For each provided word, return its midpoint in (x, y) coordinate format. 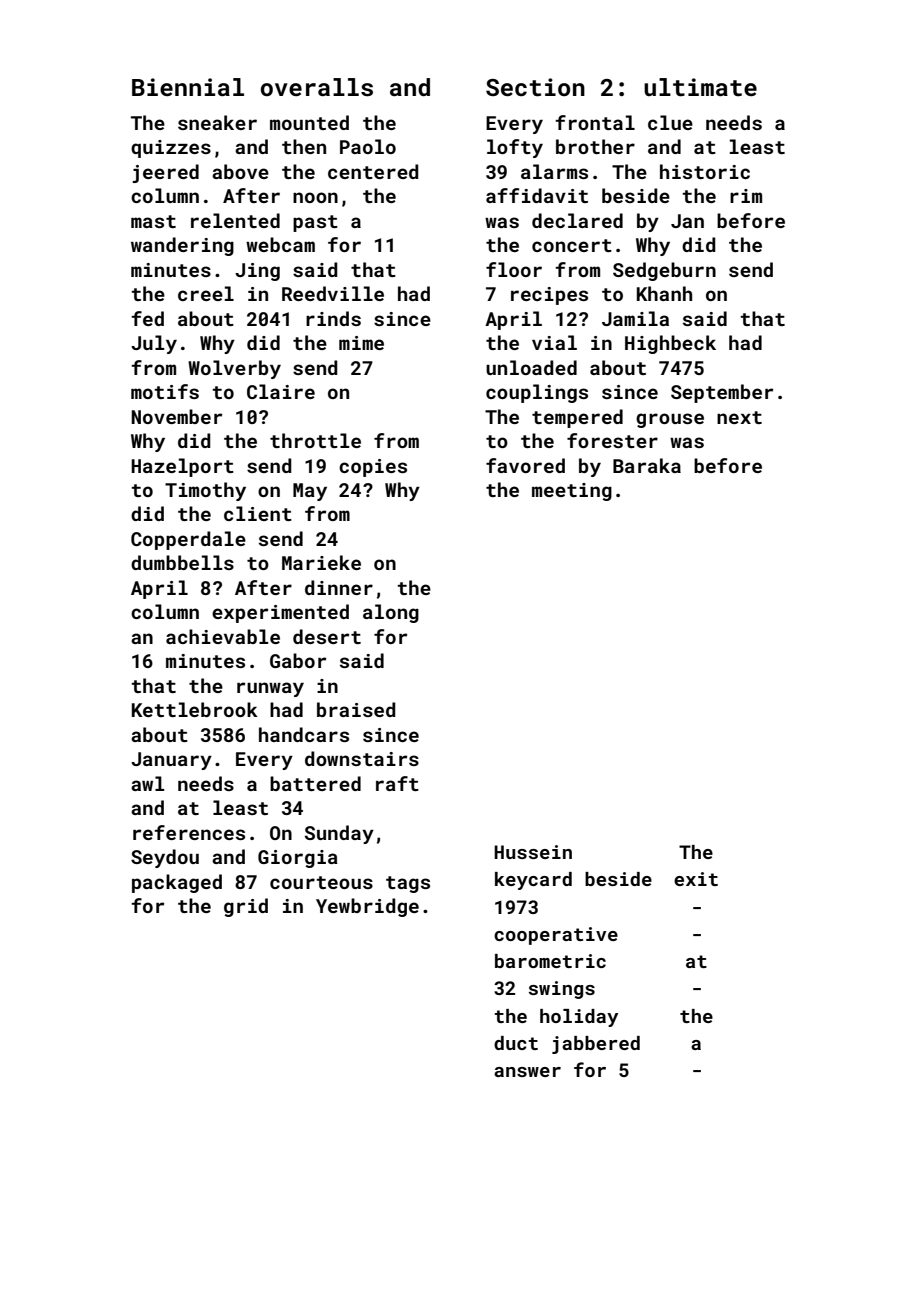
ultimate (700, 87)
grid (246, 907)
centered (373, 171)
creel (206, 293)
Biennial (188, 87)
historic (705, 171)
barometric (550, 961)
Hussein (533, 852)
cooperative (556, 936)
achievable (223, 636)
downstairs (362, 758)
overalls (317, 87)
